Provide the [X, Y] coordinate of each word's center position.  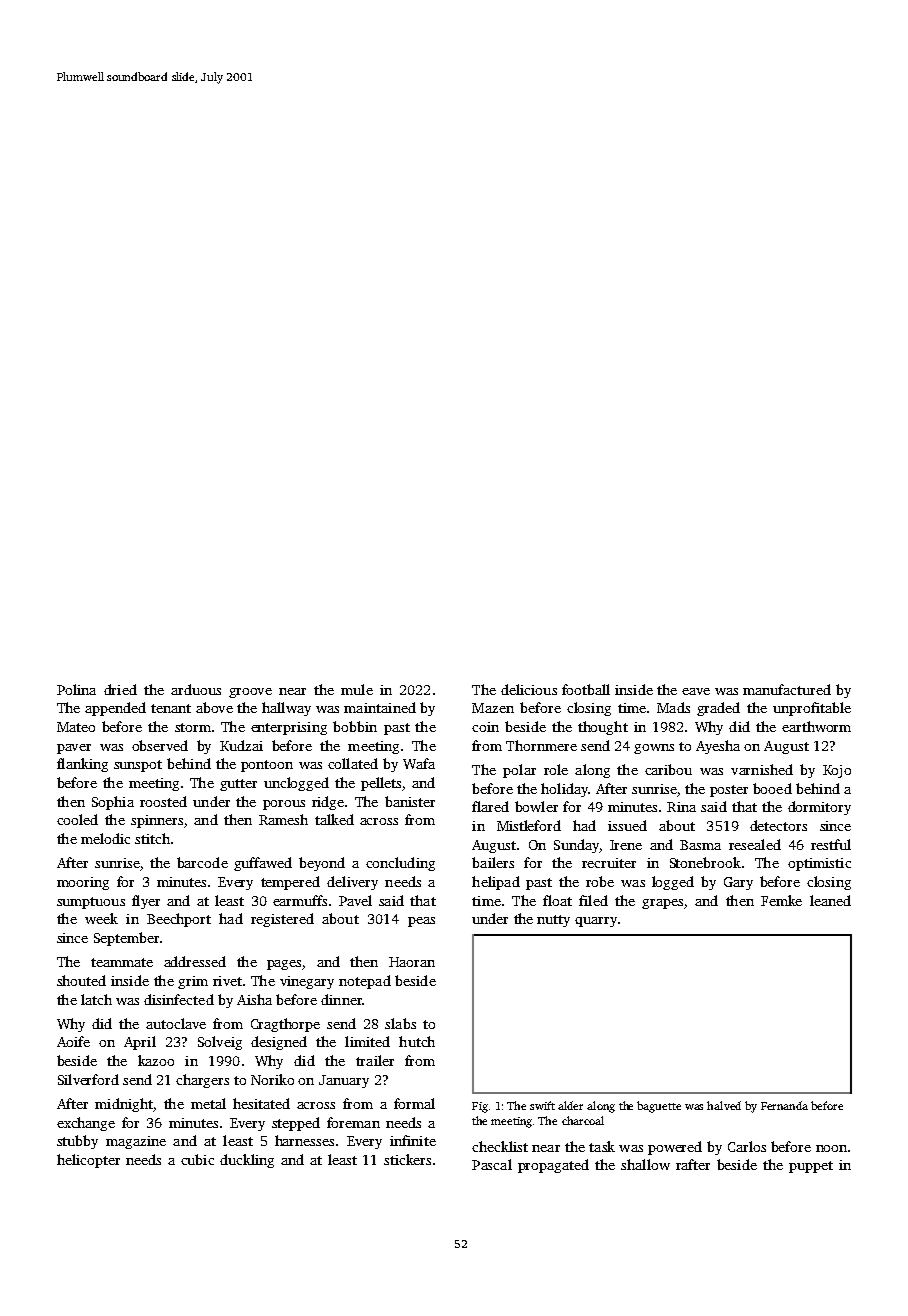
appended [115, 709]
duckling [247, 1161]
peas [421, 922]
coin [485, 727]
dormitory [819, 808]
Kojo [837, 771]
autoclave [176, 1023]
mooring [83, 883]
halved [724, 1105]
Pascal [492, 1164]
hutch [417, 1041]
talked [334, 819]
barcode [202, 862]
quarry [596, 922]
